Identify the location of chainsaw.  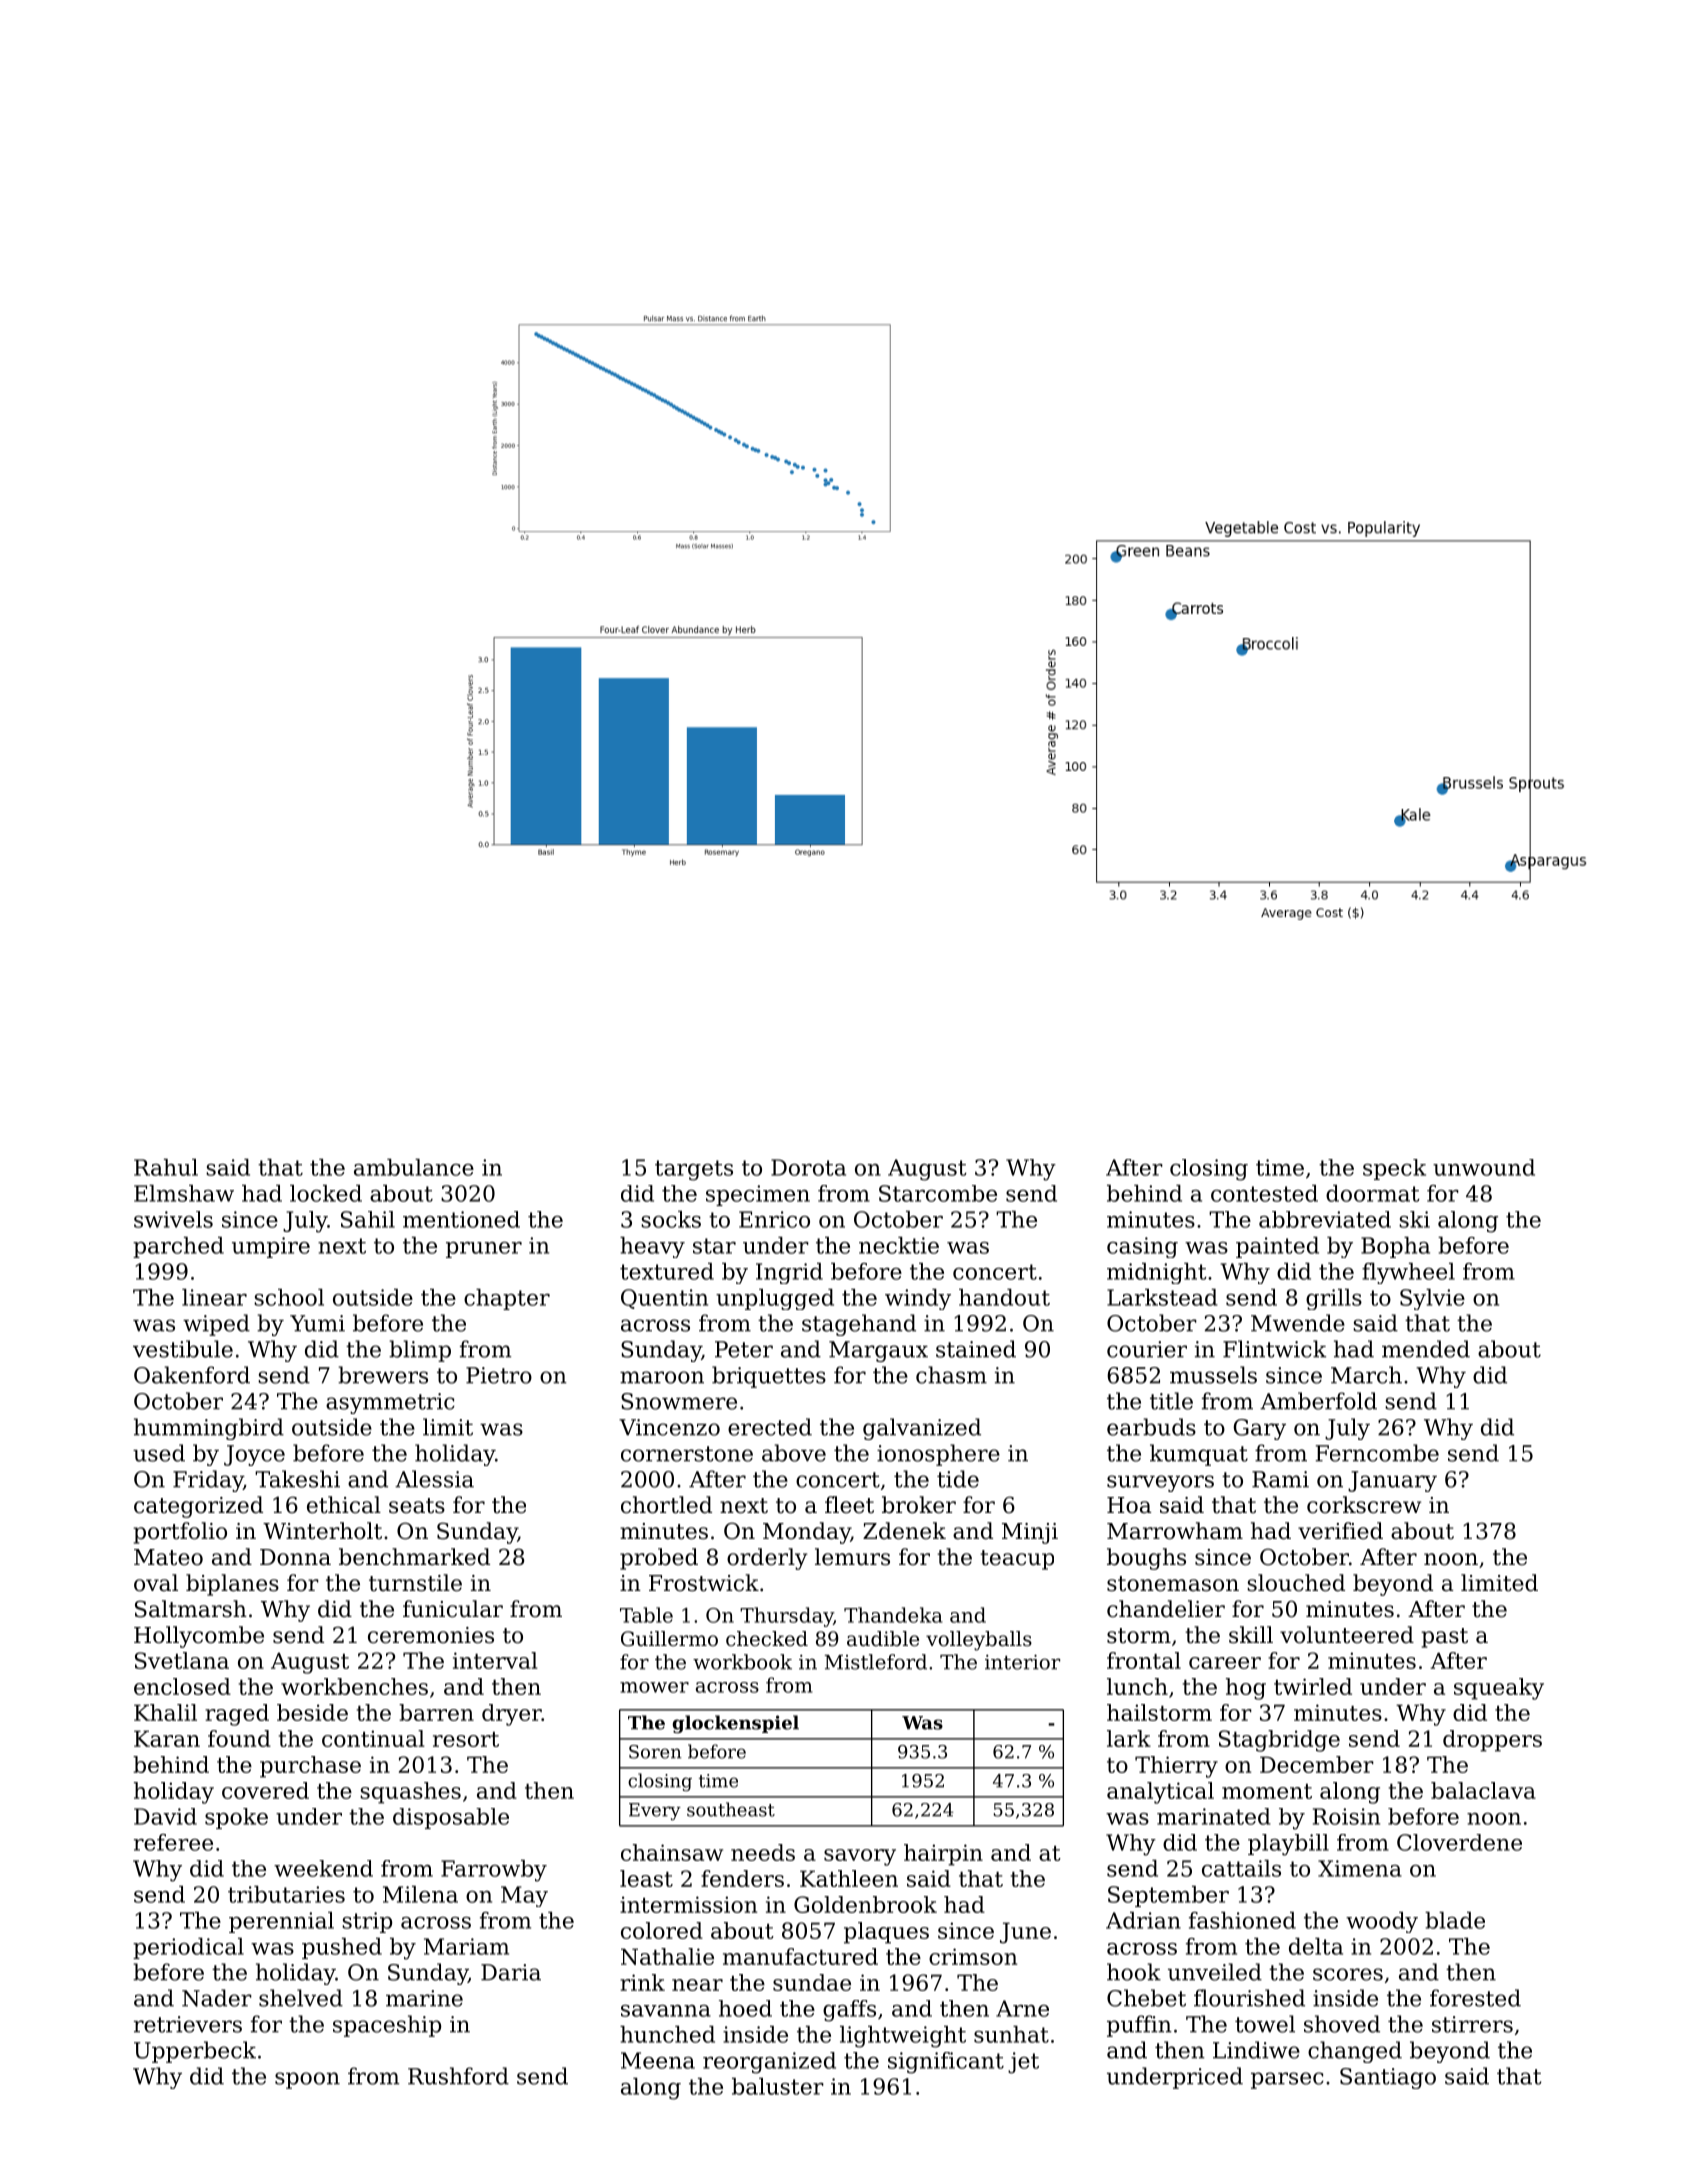
(672, 1852).
